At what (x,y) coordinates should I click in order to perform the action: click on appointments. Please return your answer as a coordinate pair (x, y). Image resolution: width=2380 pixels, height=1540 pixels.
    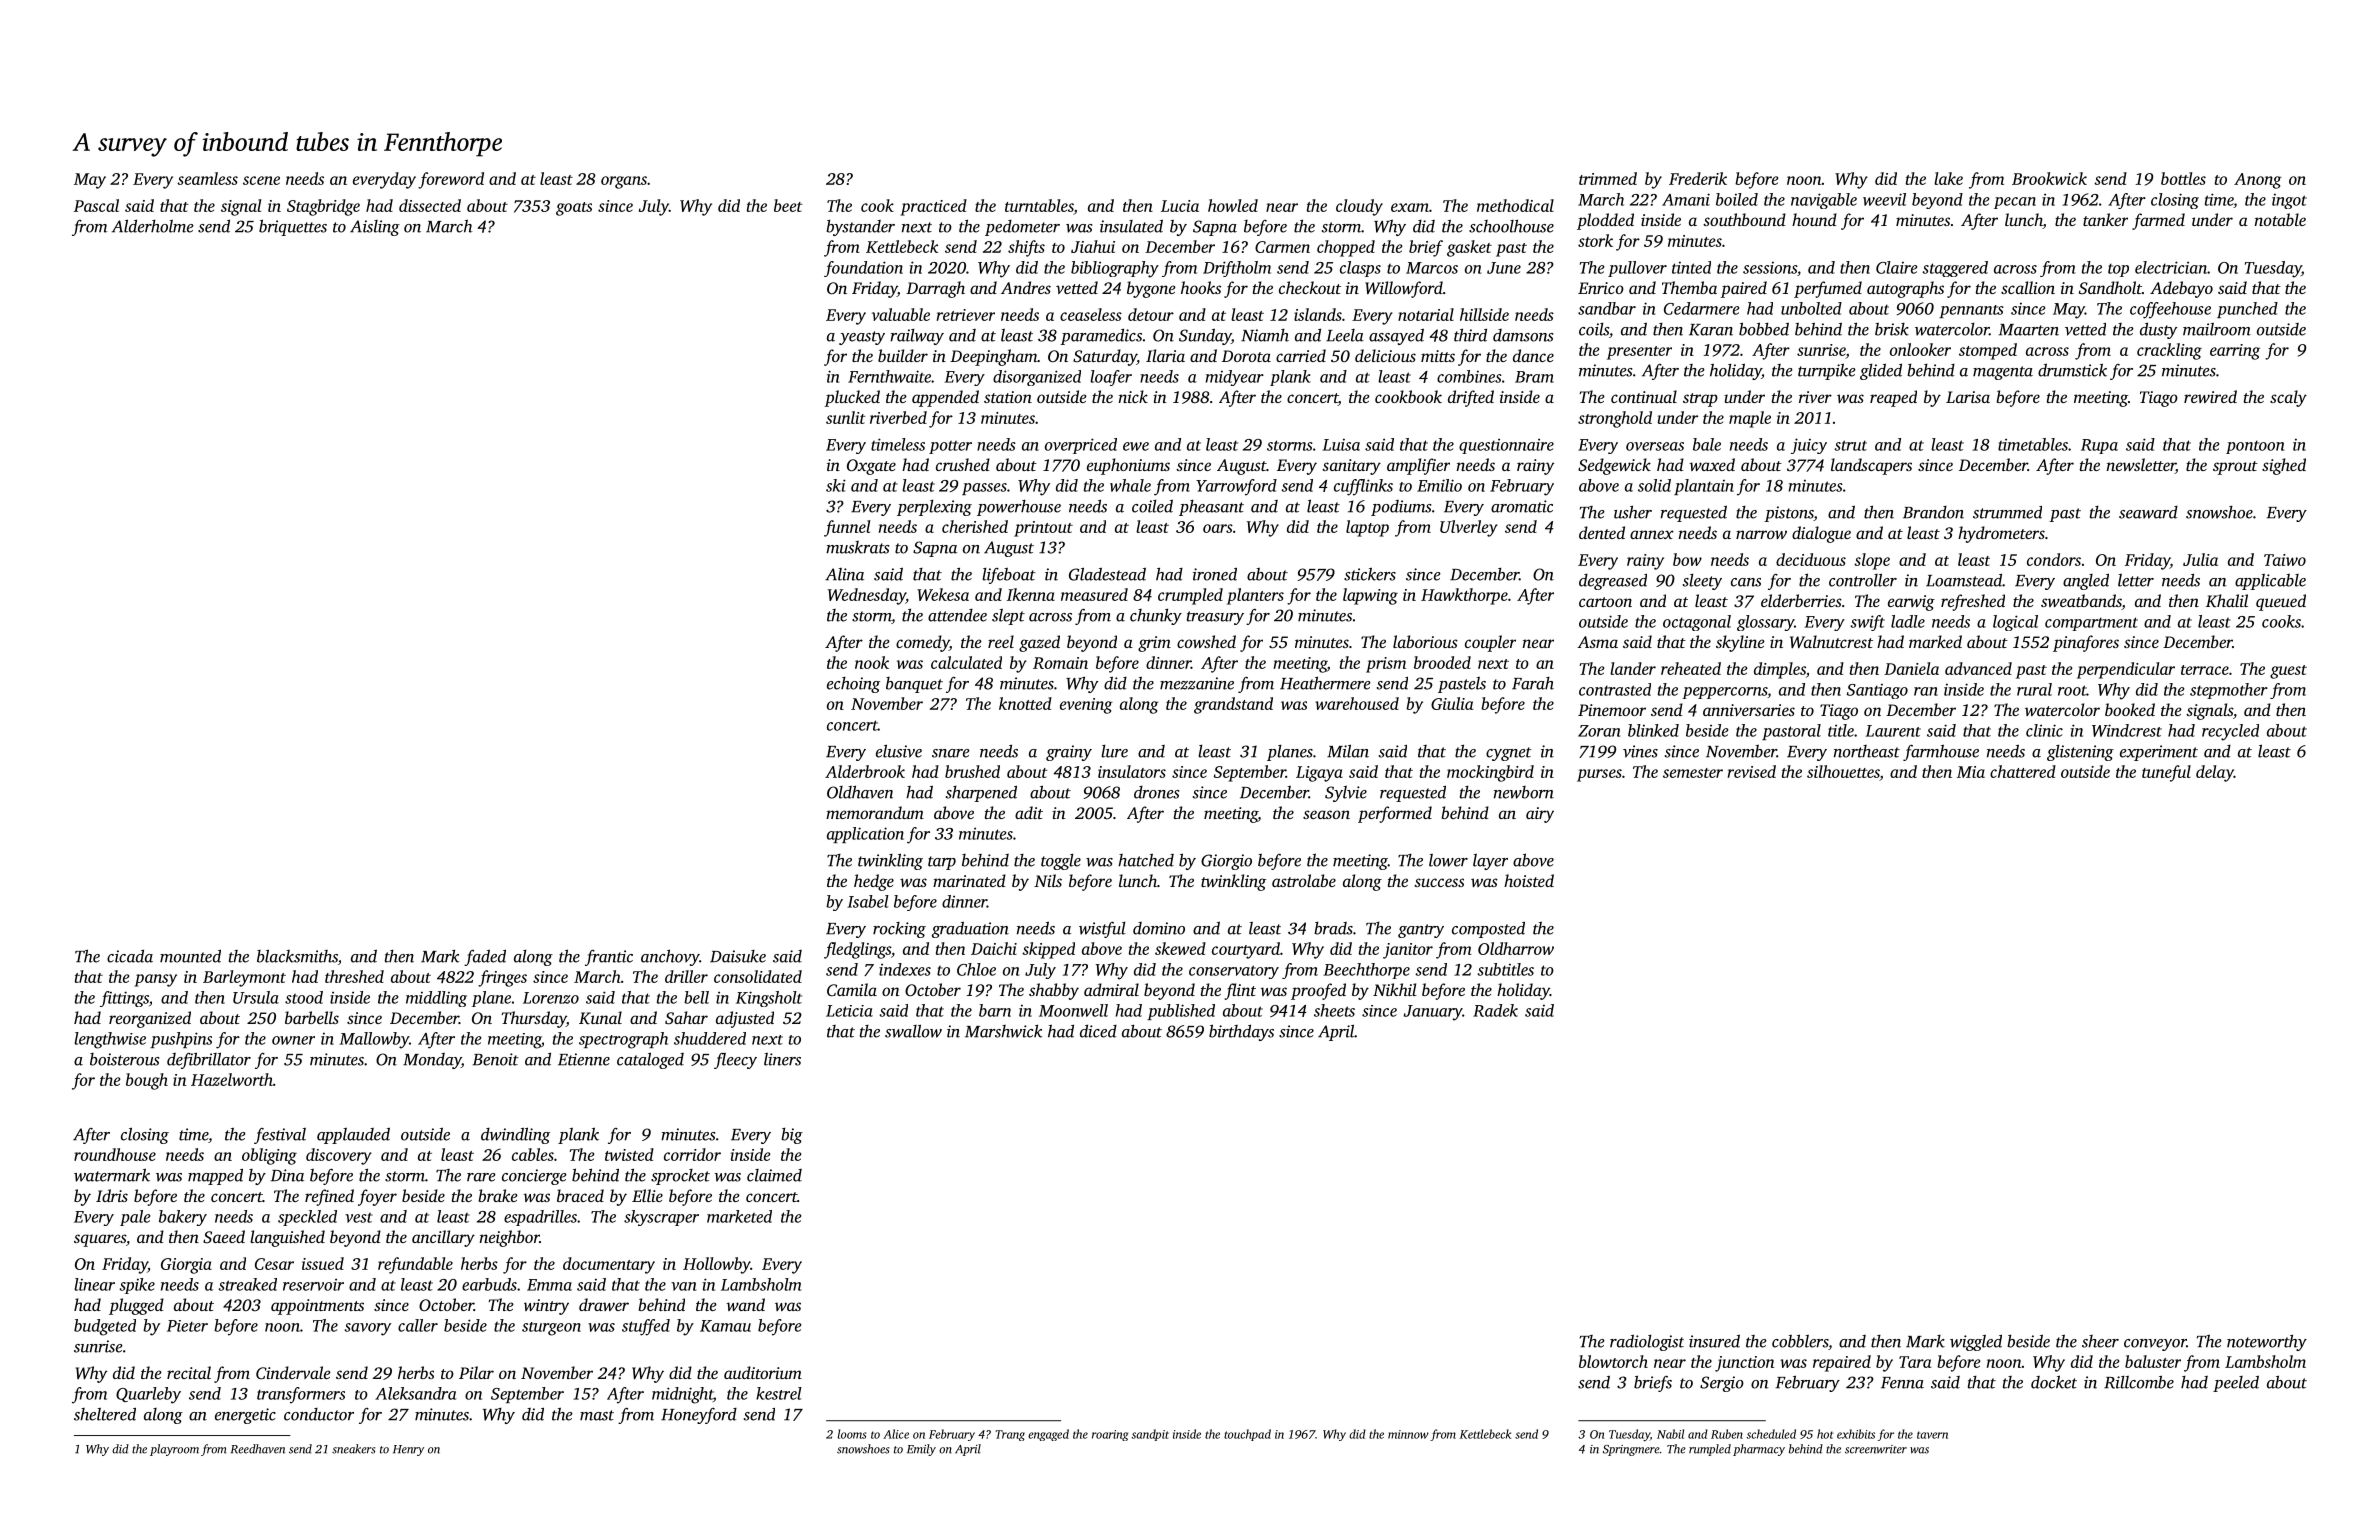
    Looking at the image, I should click on (317, 1307).
